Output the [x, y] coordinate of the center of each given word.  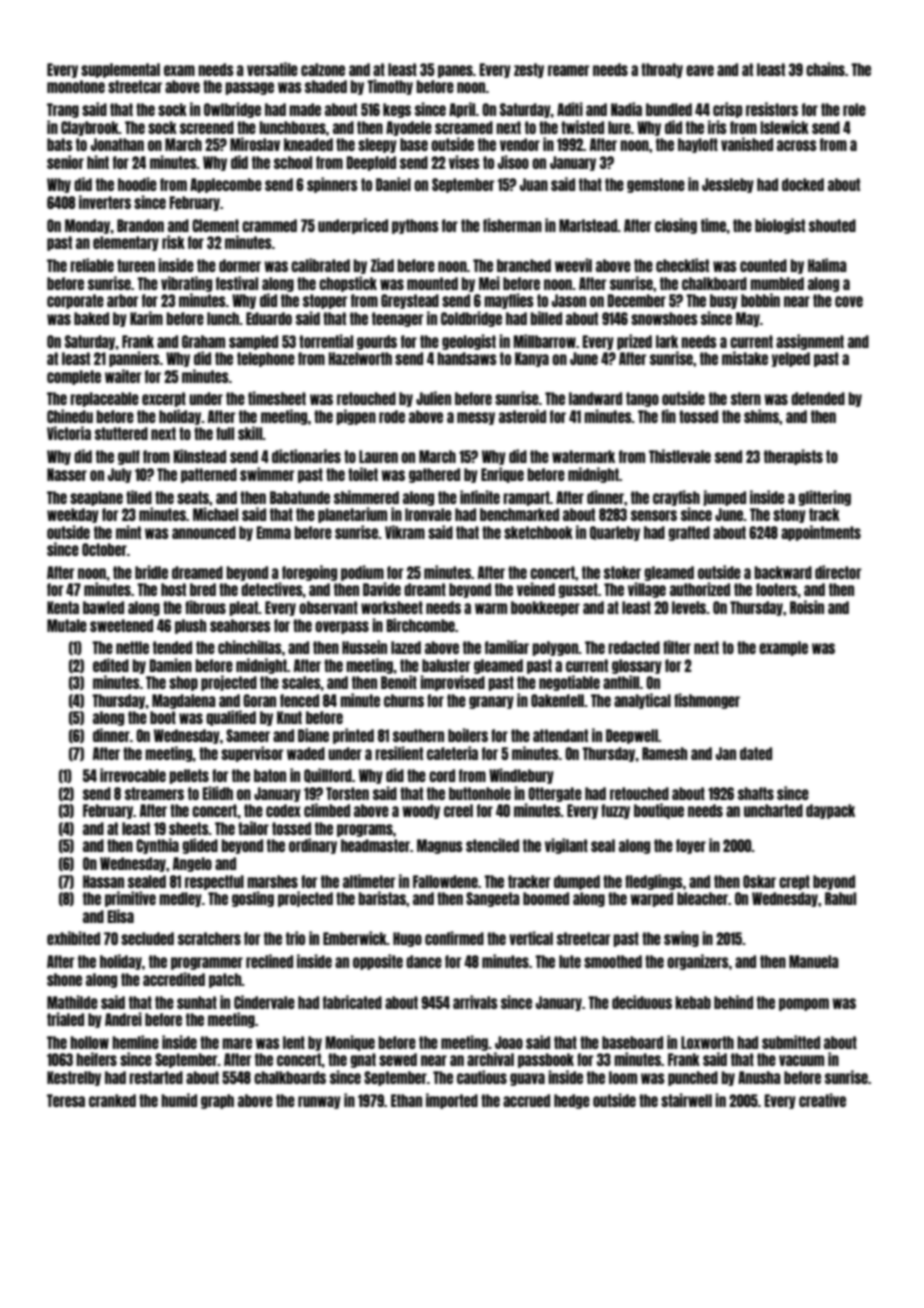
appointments [821, 533]
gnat [363, 1060]
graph [217, 1101]
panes [455, 71]
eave [700, 70]
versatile [272, 69]
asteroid [522, 416]
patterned [209, 475]
